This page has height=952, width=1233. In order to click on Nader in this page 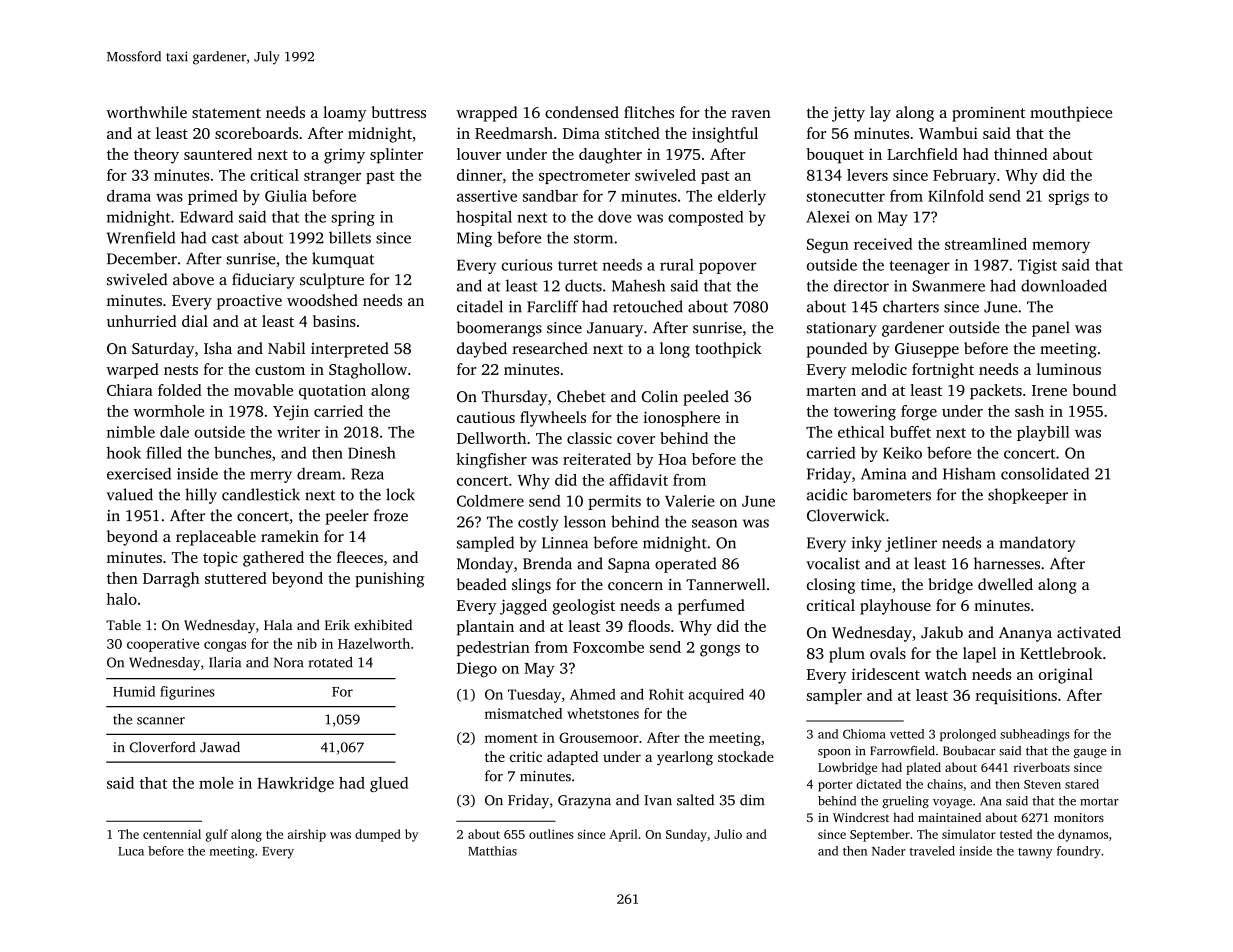, I will do `click(889, 851)`.
